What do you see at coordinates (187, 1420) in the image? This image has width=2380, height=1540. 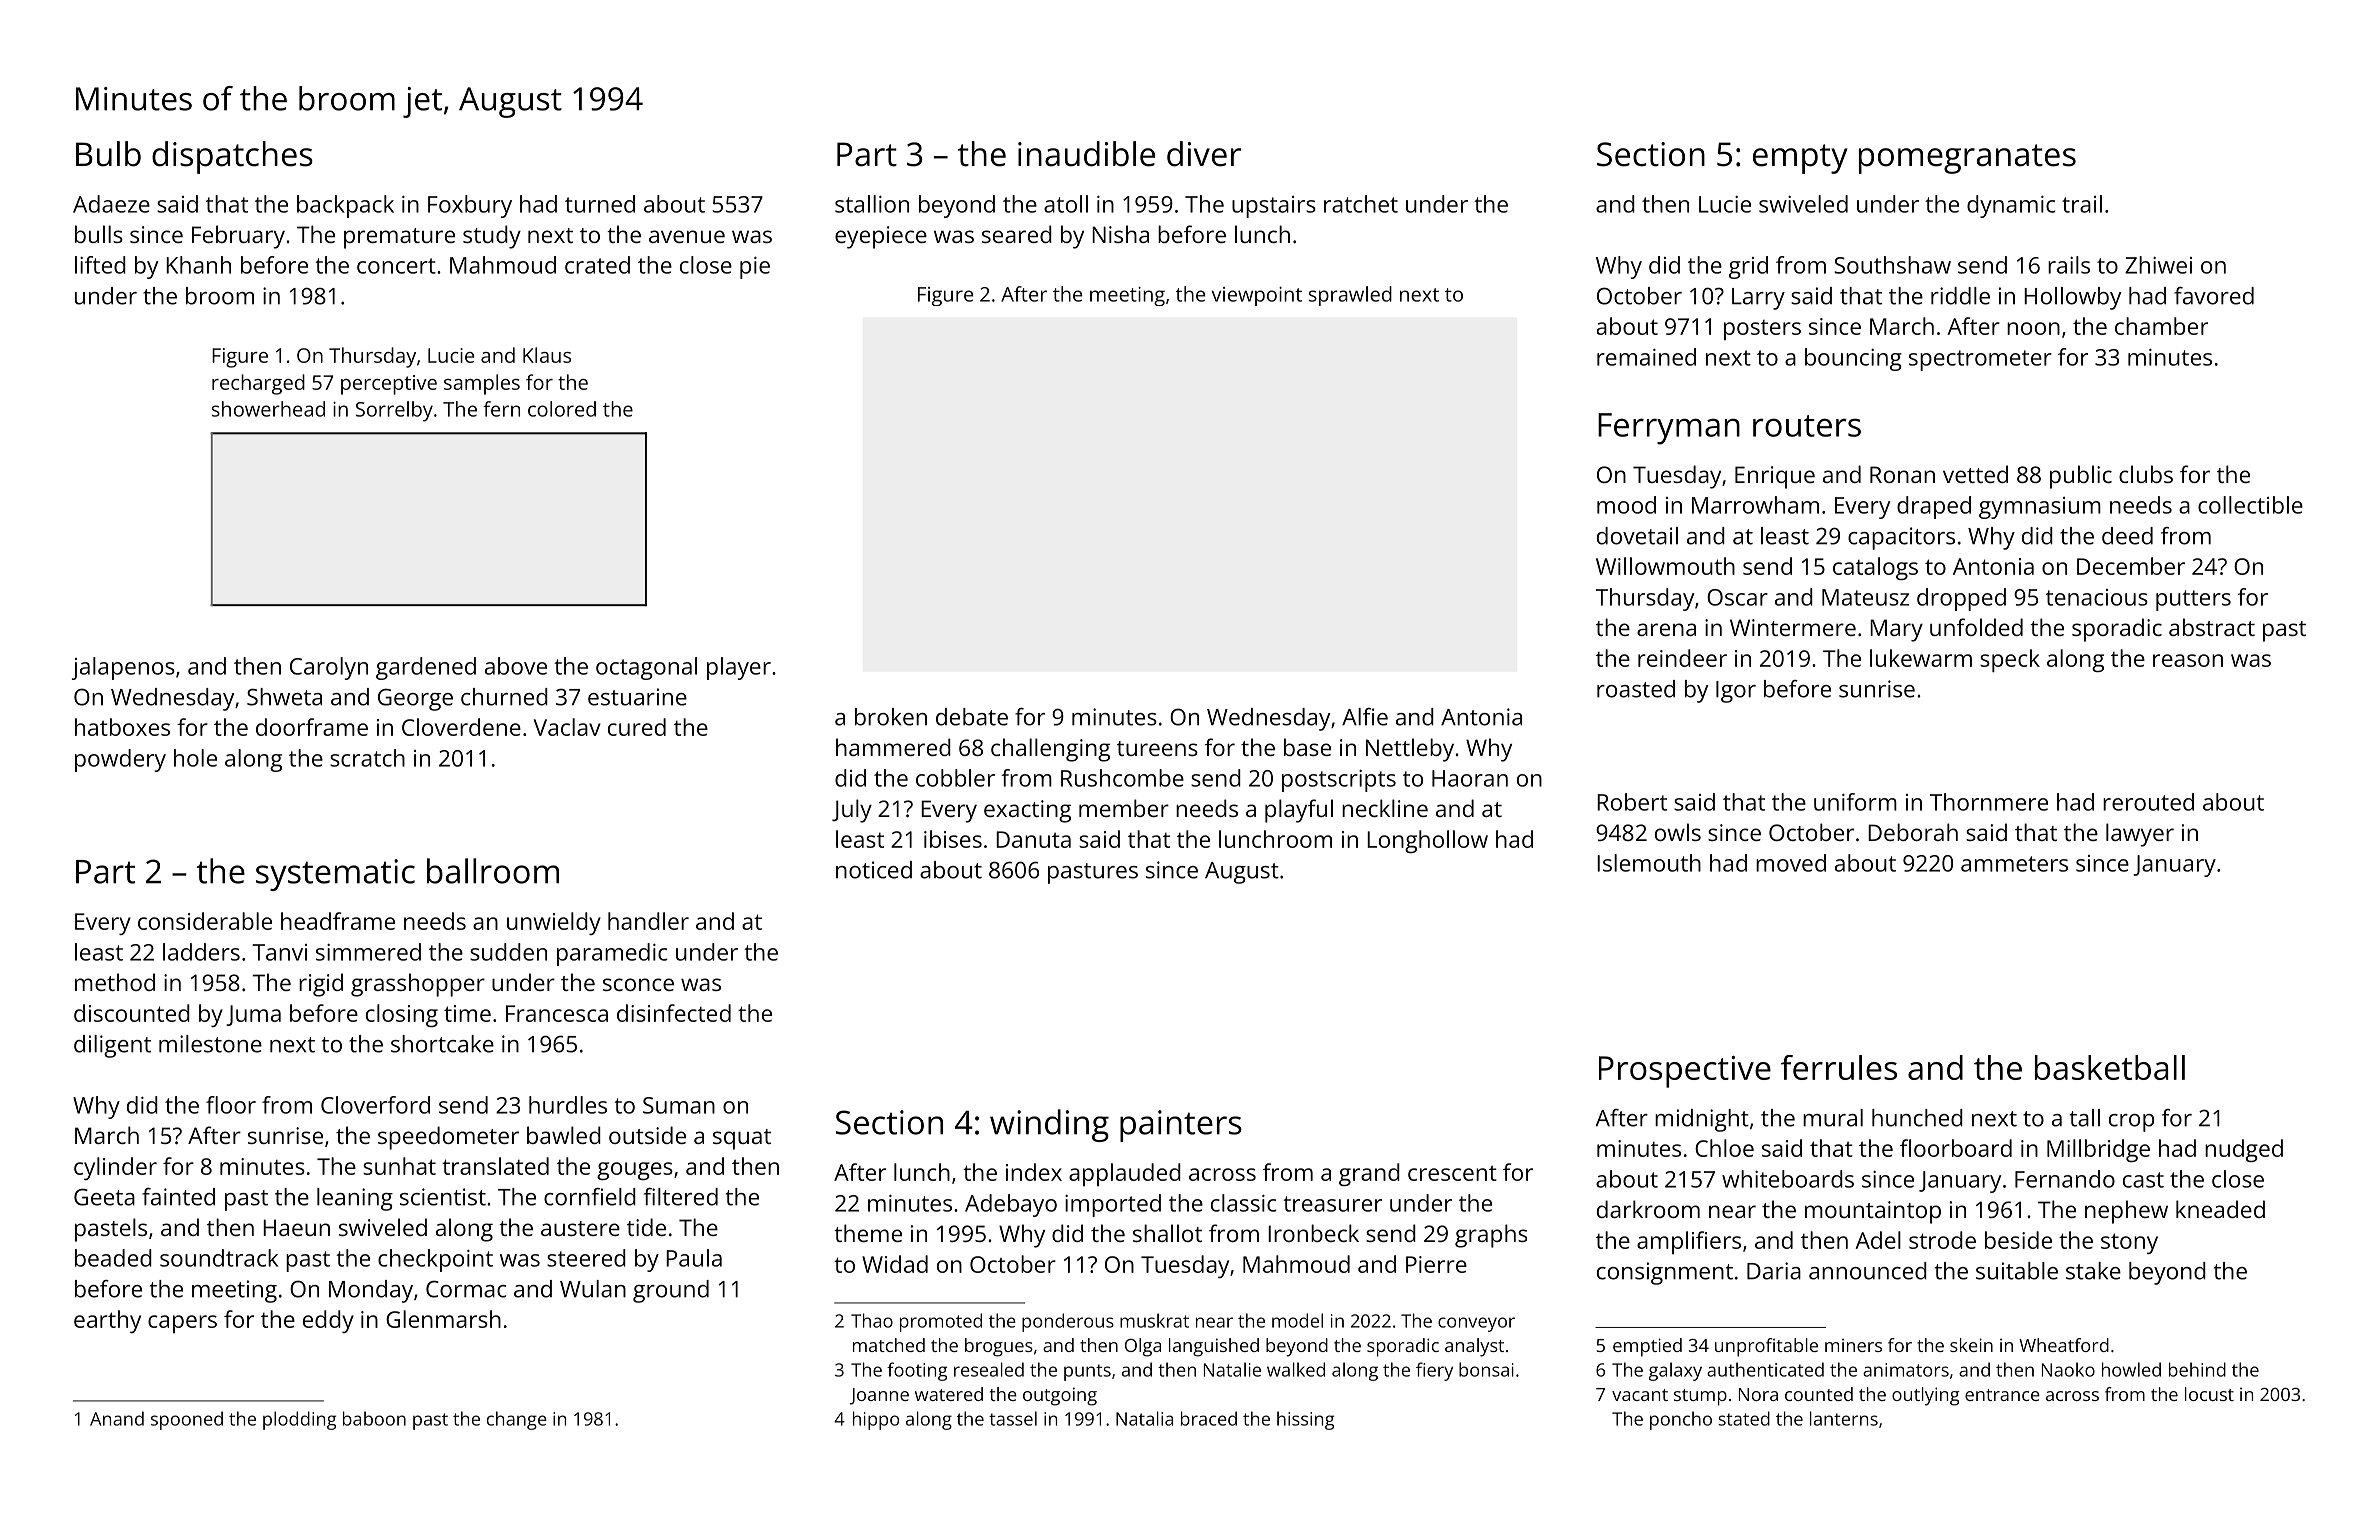 I see `spooned` at bounding box center [187, 1420].
